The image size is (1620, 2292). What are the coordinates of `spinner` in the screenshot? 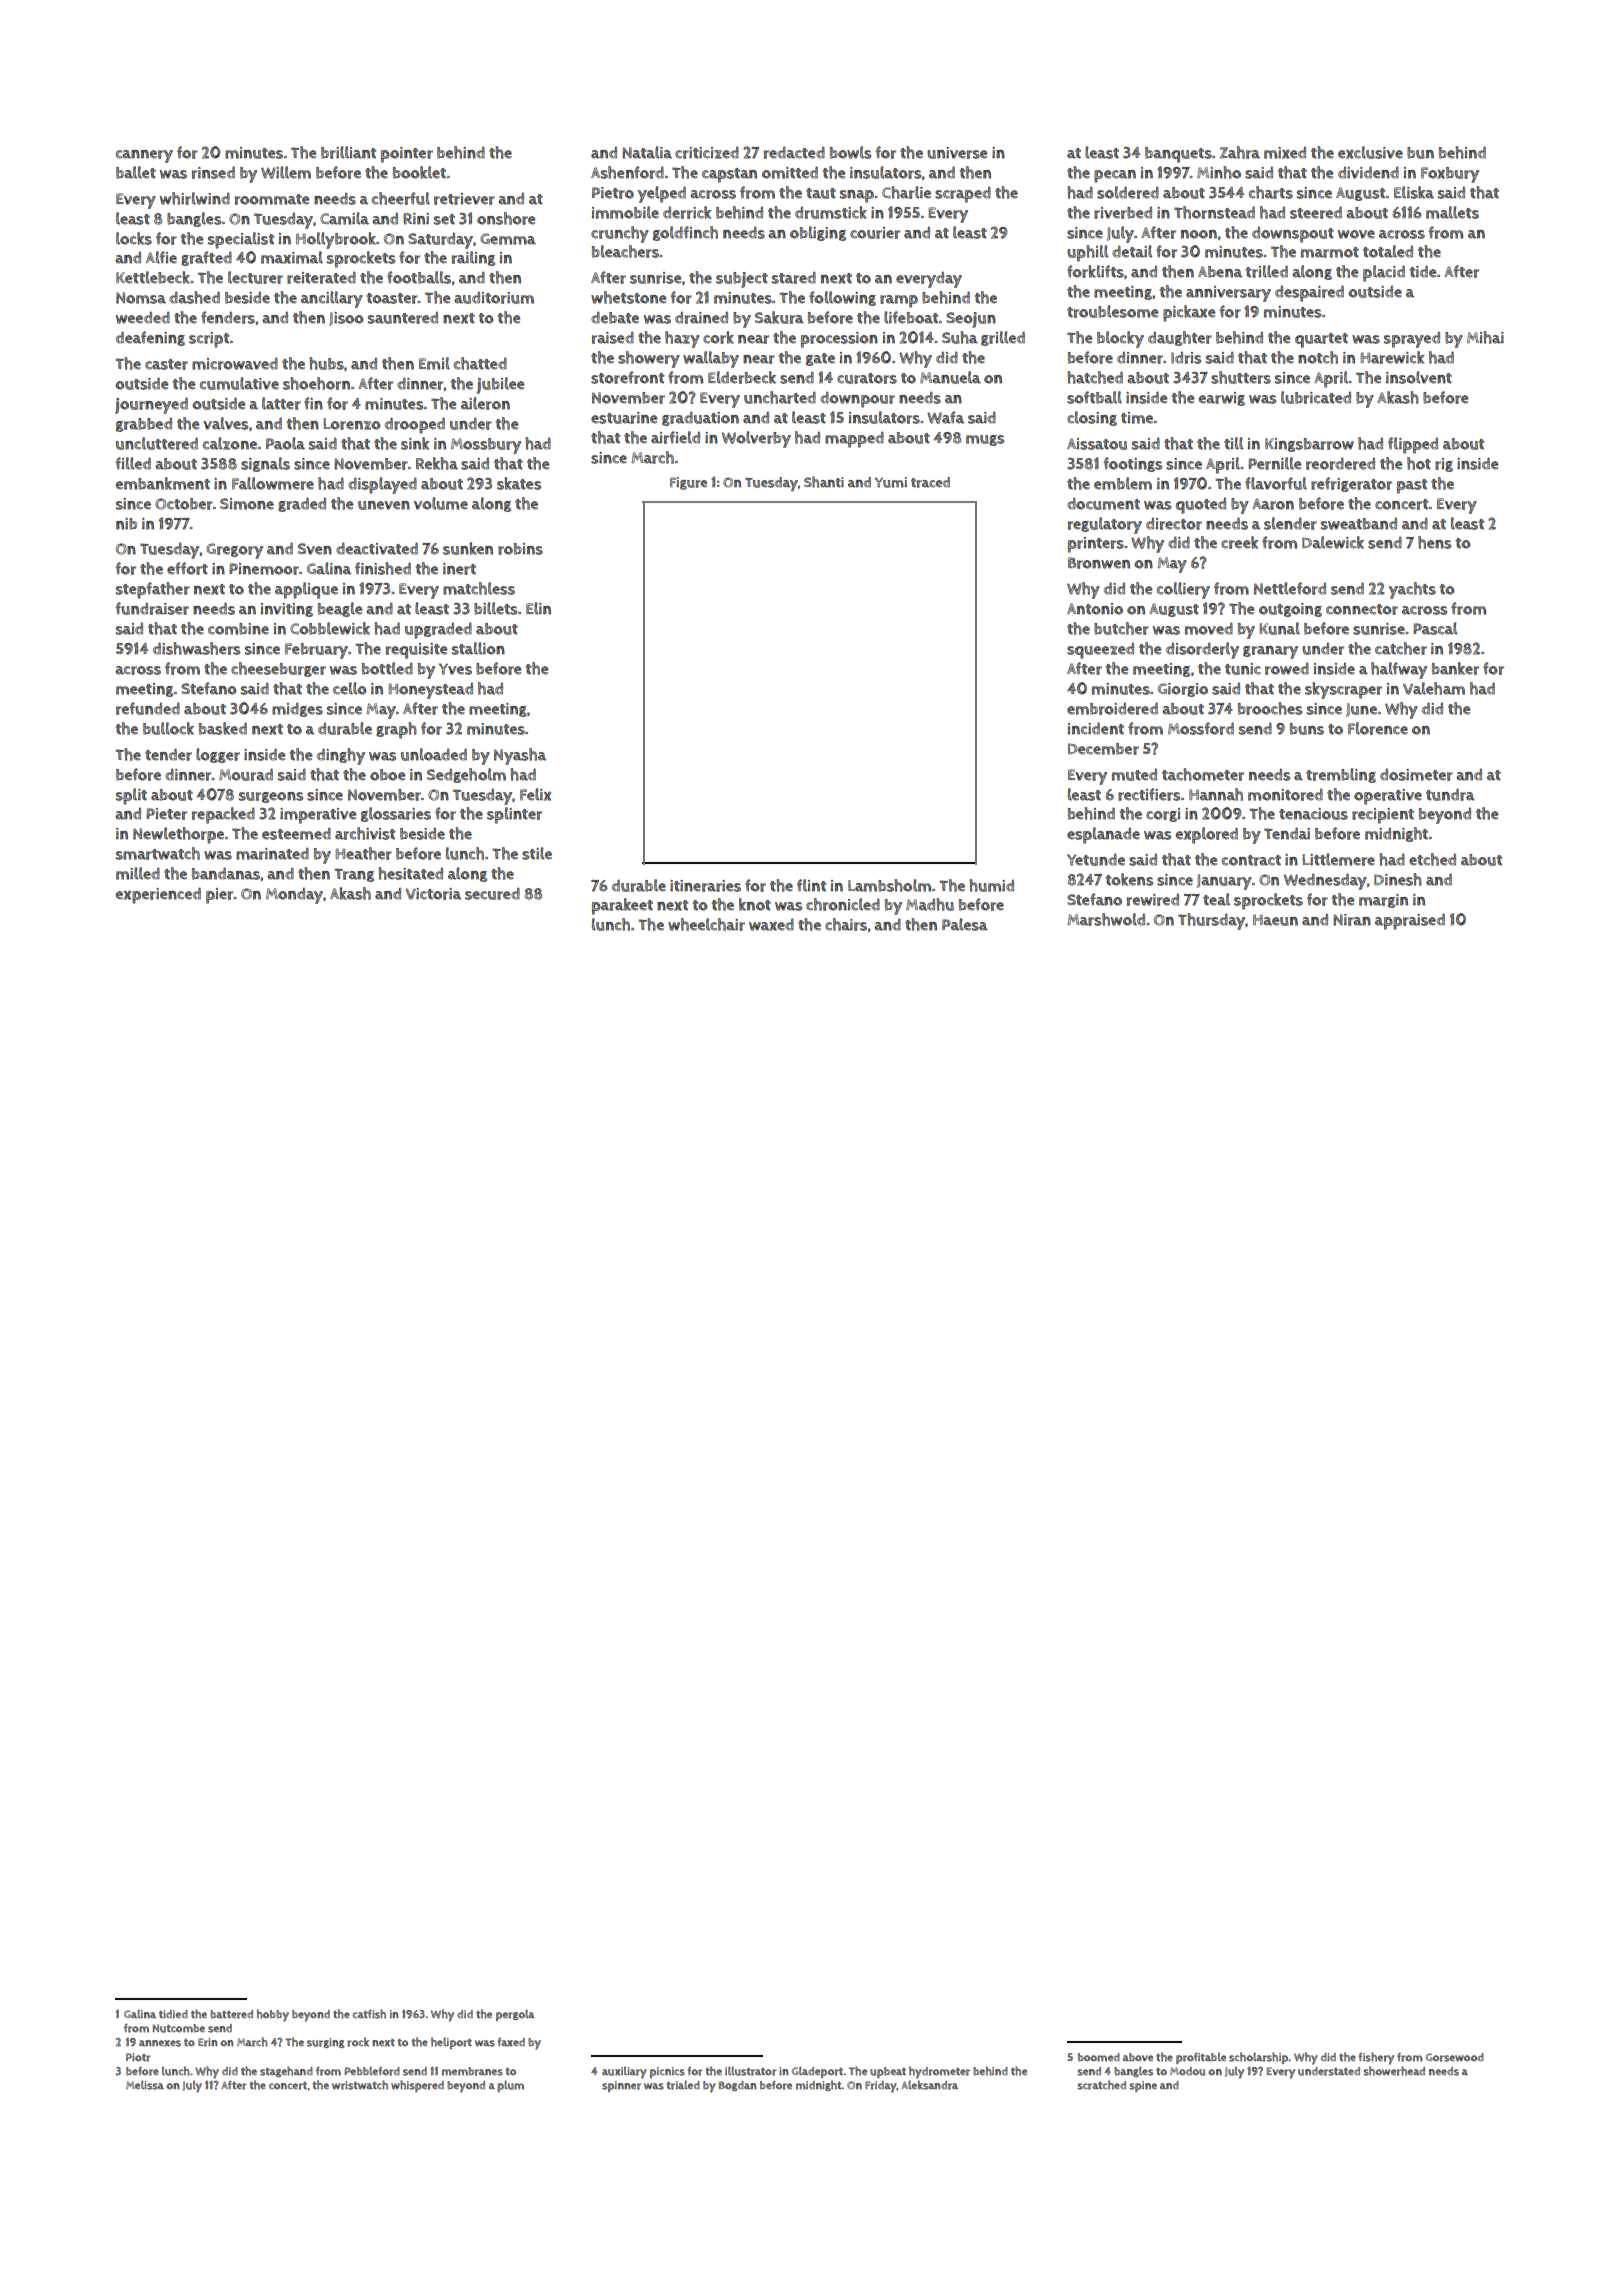 It's located at (621, 2086).
